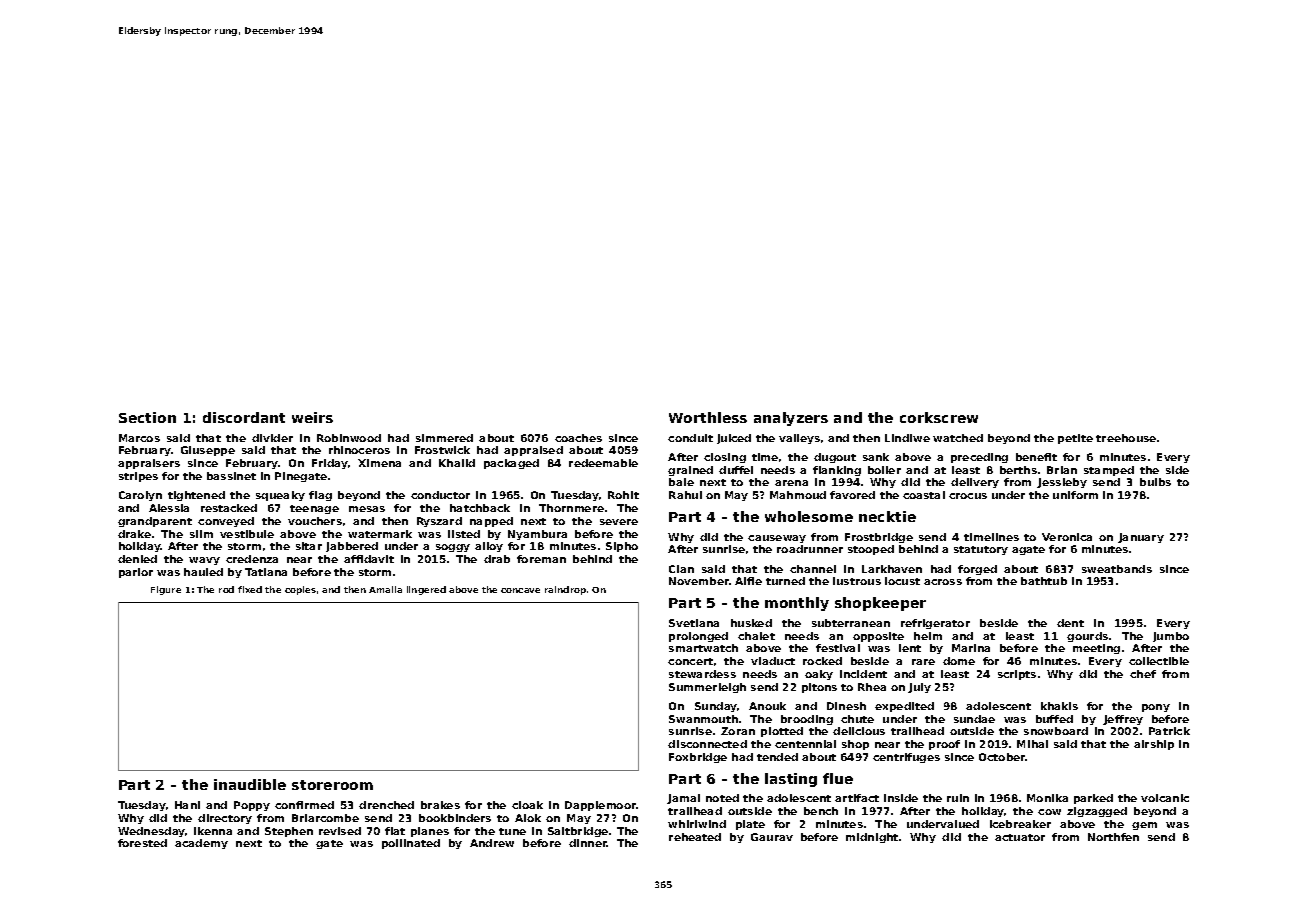 The height and width of the screenshot is (924, 1308). I want to click on refrigerator, so click(935, 624).
